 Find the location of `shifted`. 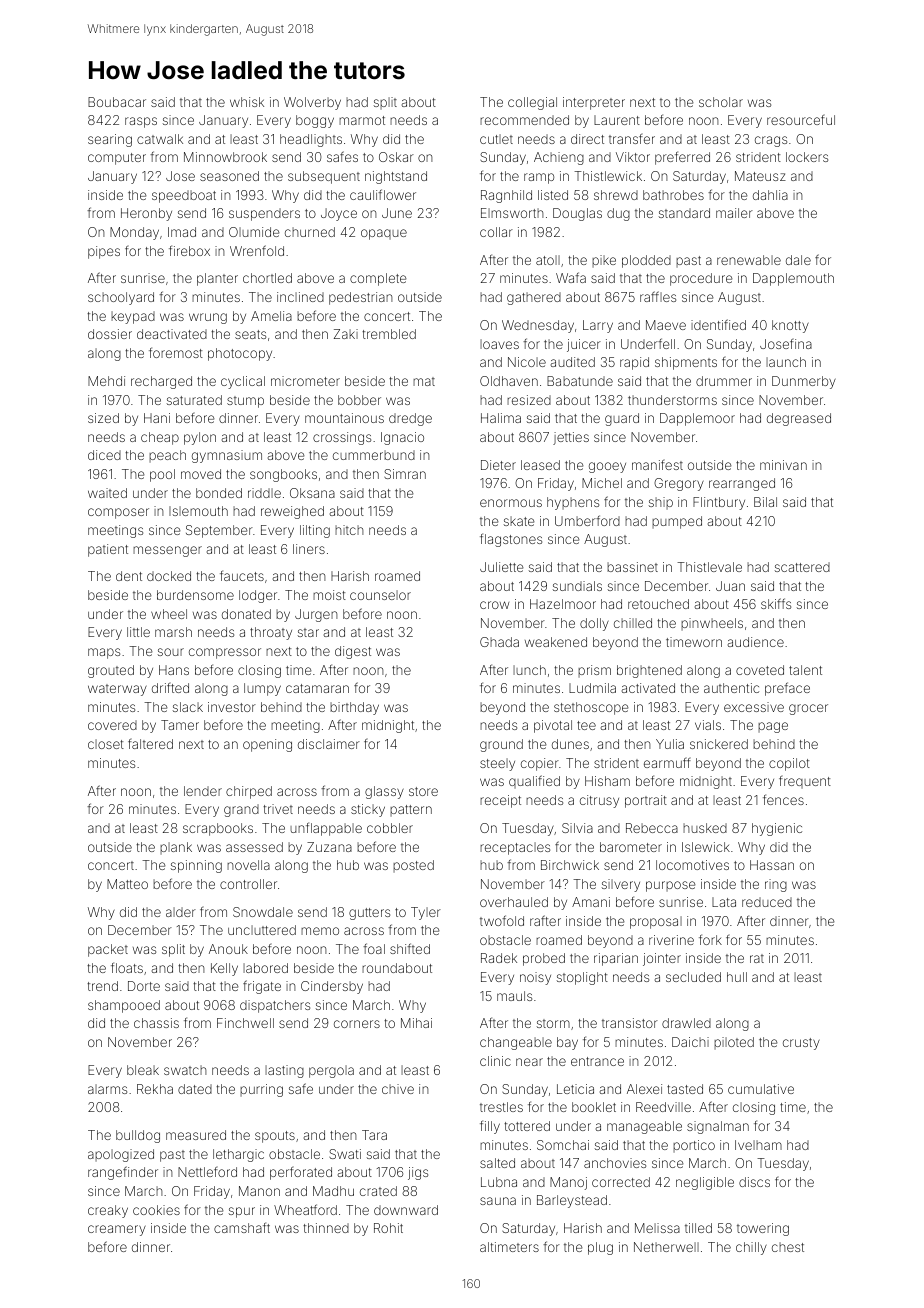

shifted is located at coordinates (410, 948).
